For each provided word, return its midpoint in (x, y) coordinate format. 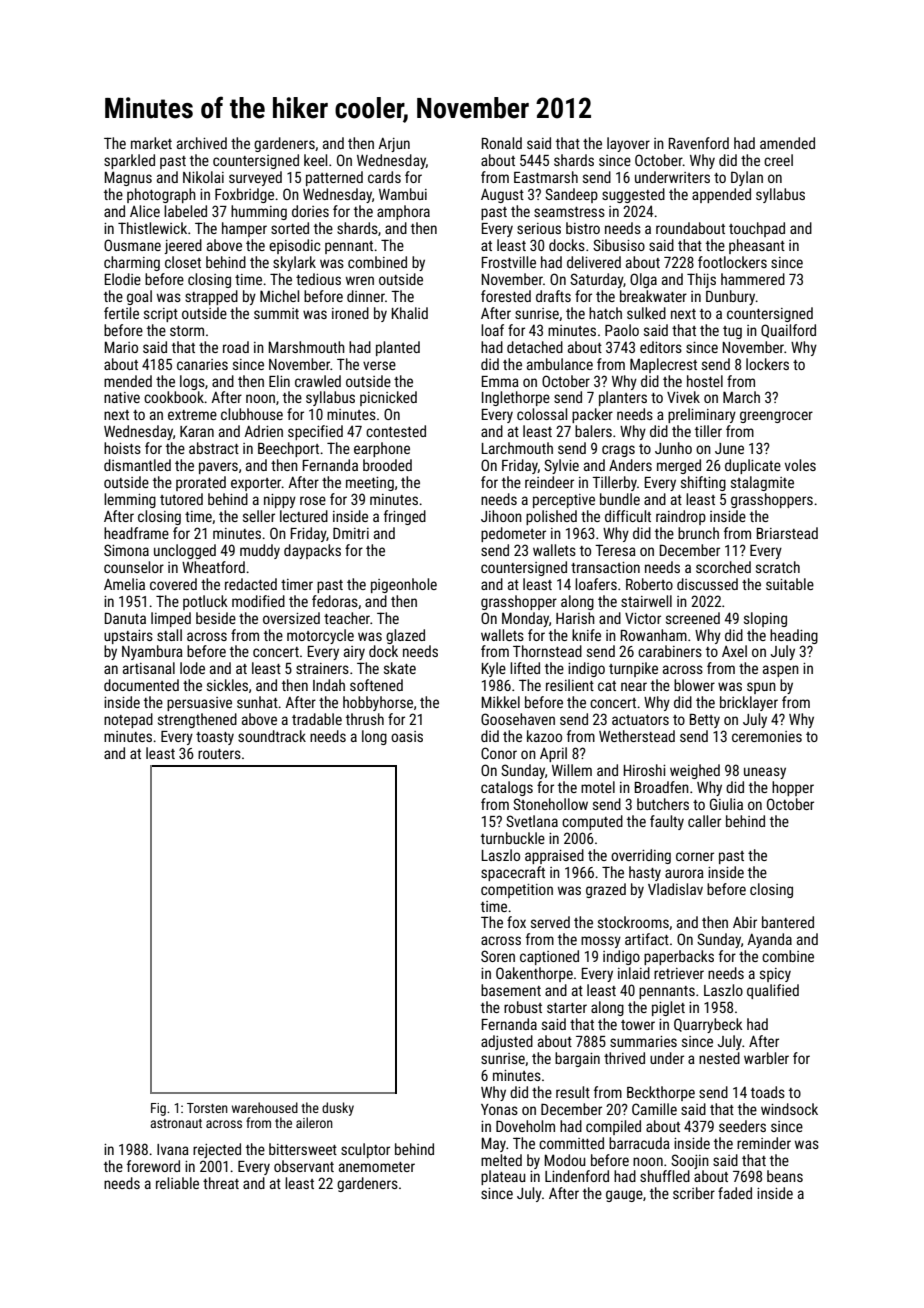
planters (623, 398)
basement (511, 990)
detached (535, 347)
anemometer (377, 1167)
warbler (766, 1058)
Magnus (128, 178)
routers (219, 754)
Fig (158, 1109)
